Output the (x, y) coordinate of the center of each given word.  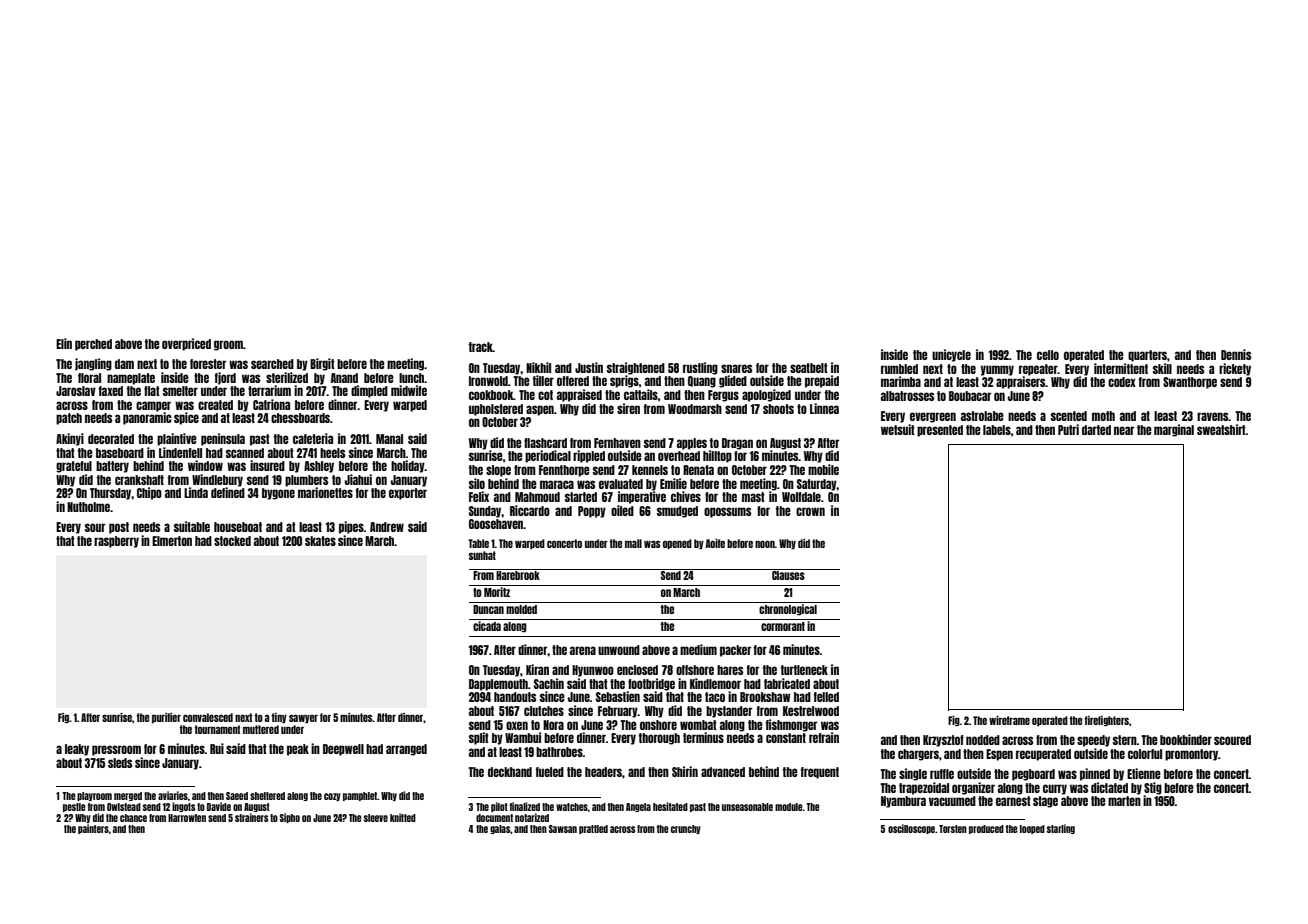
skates (320, 541)
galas (500, 829)
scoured (1232, 740)
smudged (677, 512)
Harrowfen (187, 818)
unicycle (951, 355)
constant (786, 738)
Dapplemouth (498, 685)
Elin (64, 343)
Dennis (1236, 354)
